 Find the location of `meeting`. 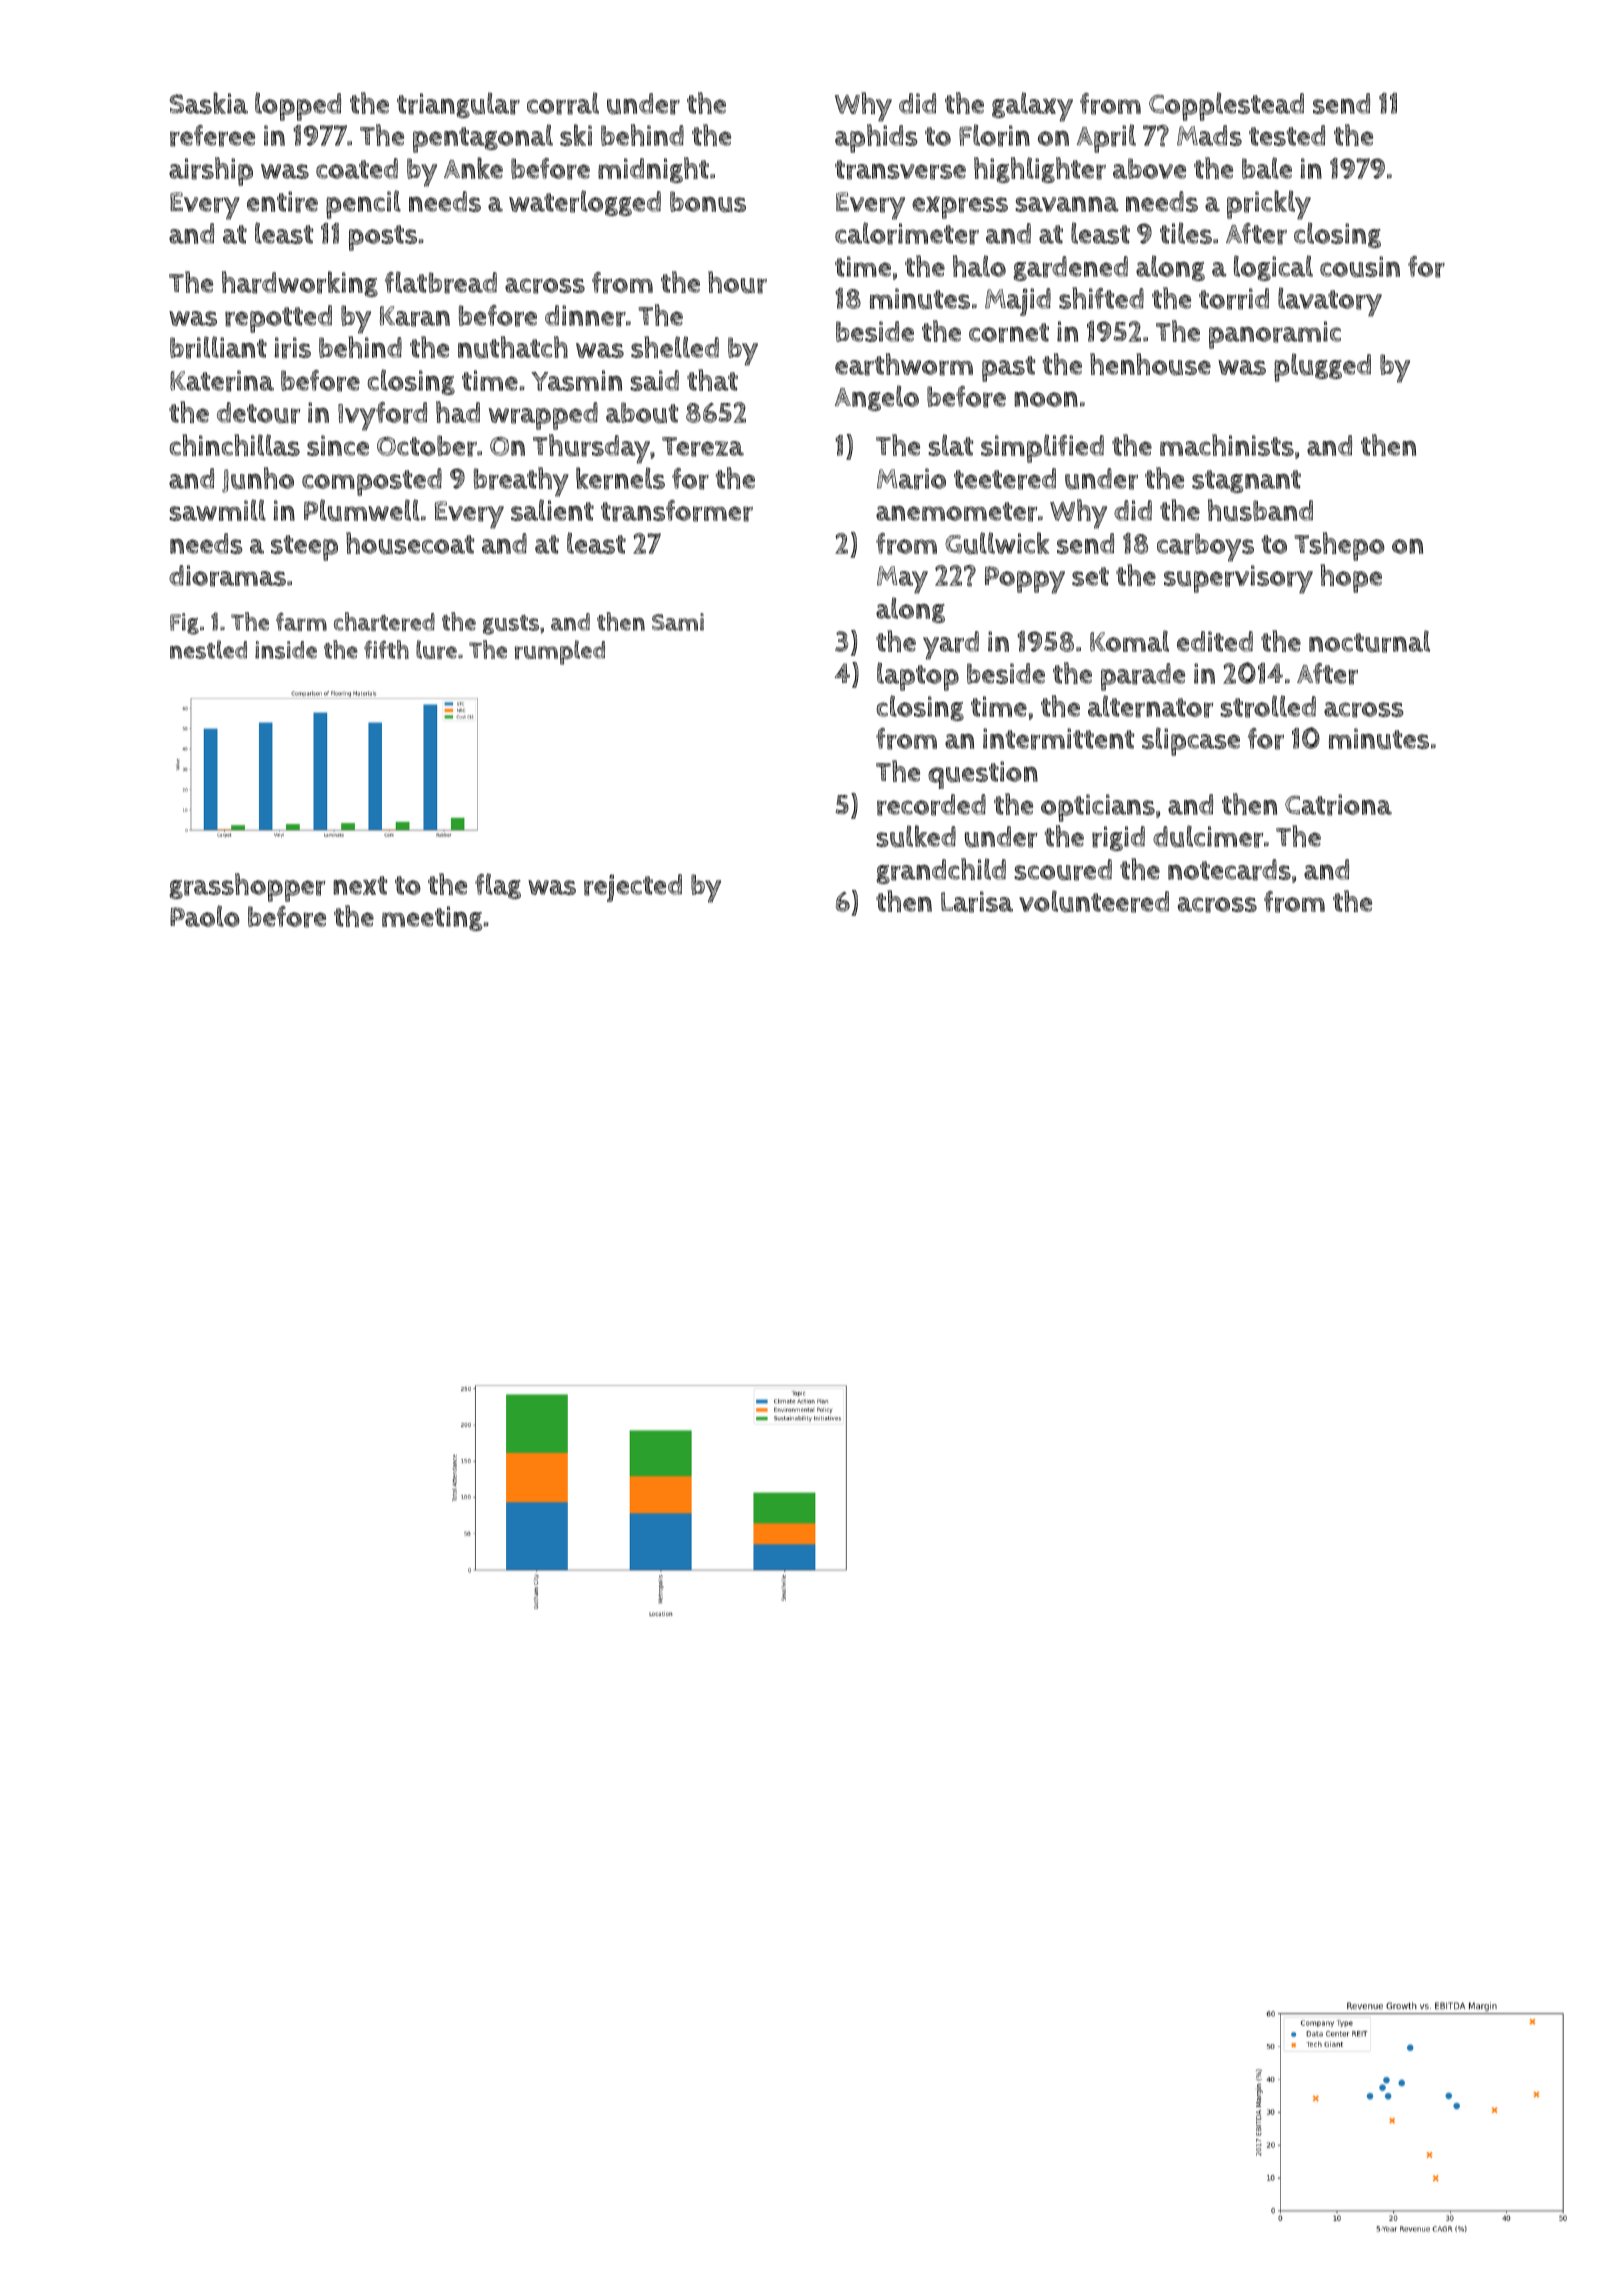

meeting is located at coordinates (432, 918).
